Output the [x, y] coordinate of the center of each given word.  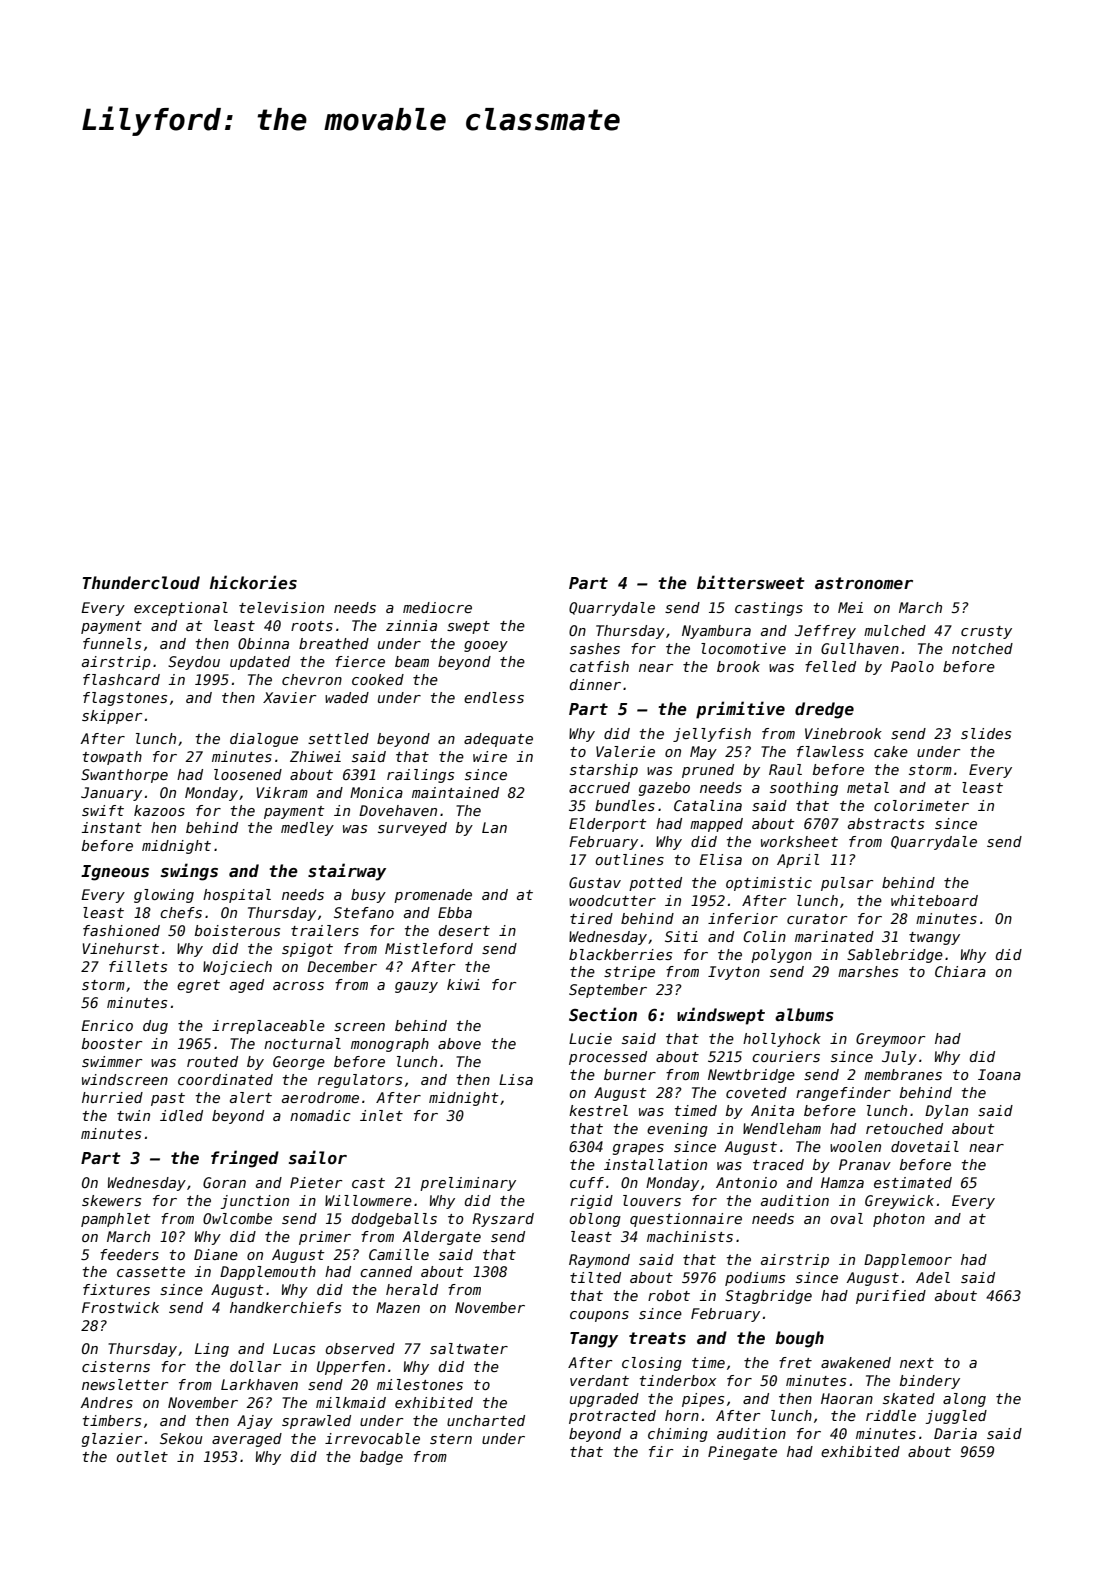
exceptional [181, 609]
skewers [111, 1200]
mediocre [437, 607]
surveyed [412, 829]
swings [189, 872]
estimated [913, 1182]
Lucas [294, 1348]
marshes [868, 971]
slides [986, 733]
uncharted [486, 1420]
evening [677, 1130]
